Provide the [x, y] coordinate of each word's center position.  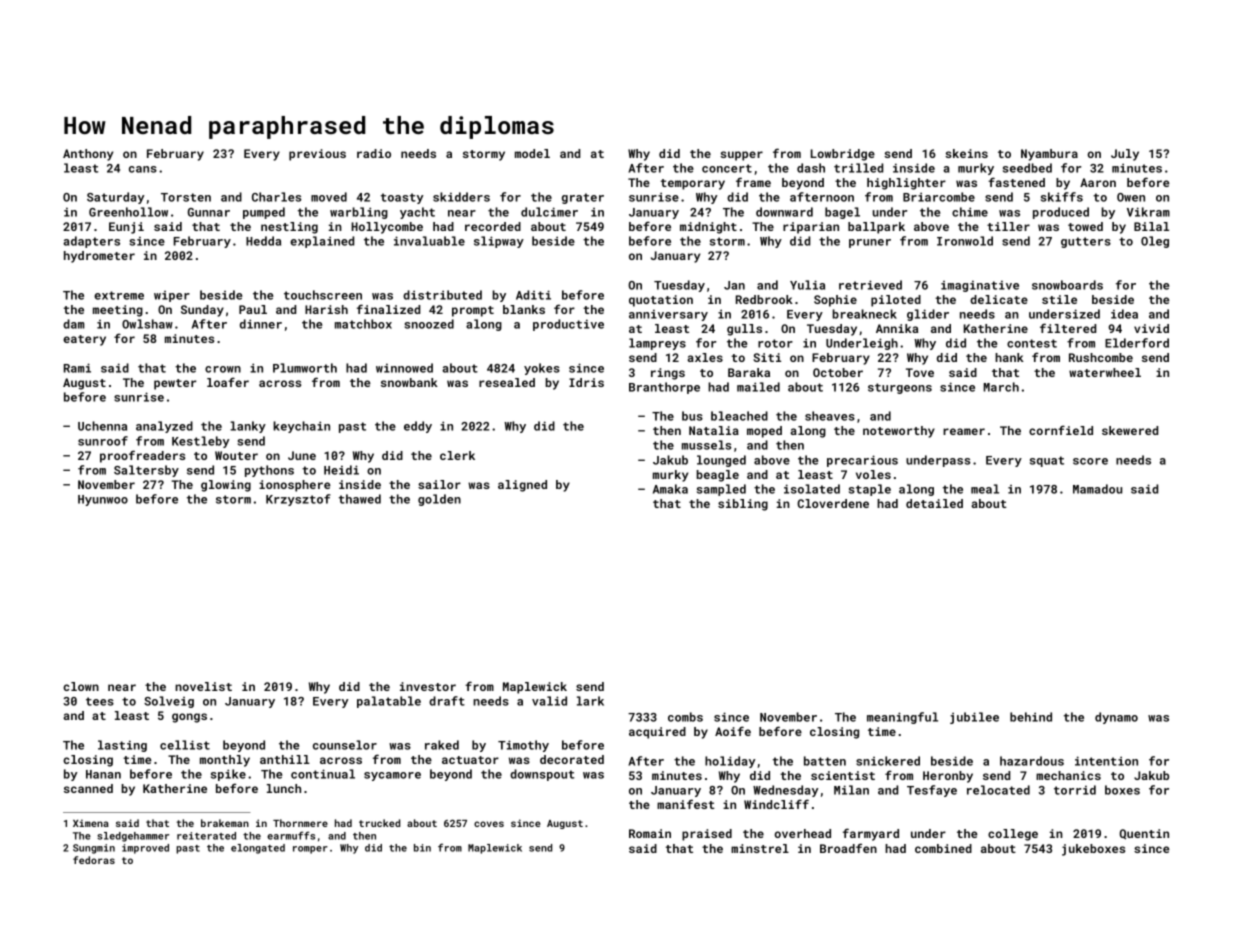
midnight [708, 228]
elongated [258, 849]
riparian [811, 228]
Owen [1131, 197]
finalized [388, 309]
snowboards [1067, 285]
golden [439, 500]
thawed [360, 499]
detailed [934, 503]
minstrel [760, 848]
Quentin [1144, 834]
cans [143, 169]
